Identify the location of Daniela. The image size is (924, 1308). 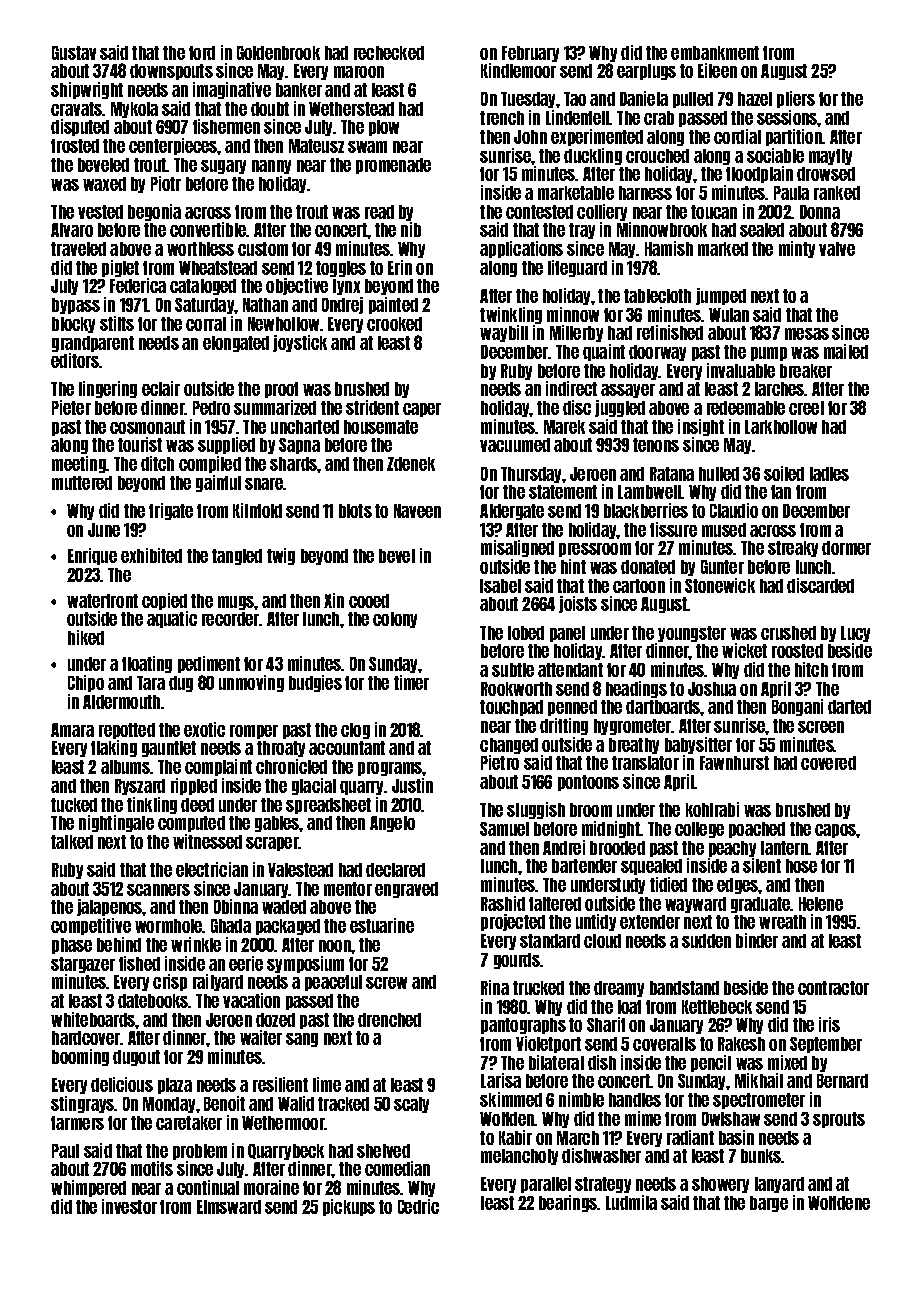
(644, 98).
